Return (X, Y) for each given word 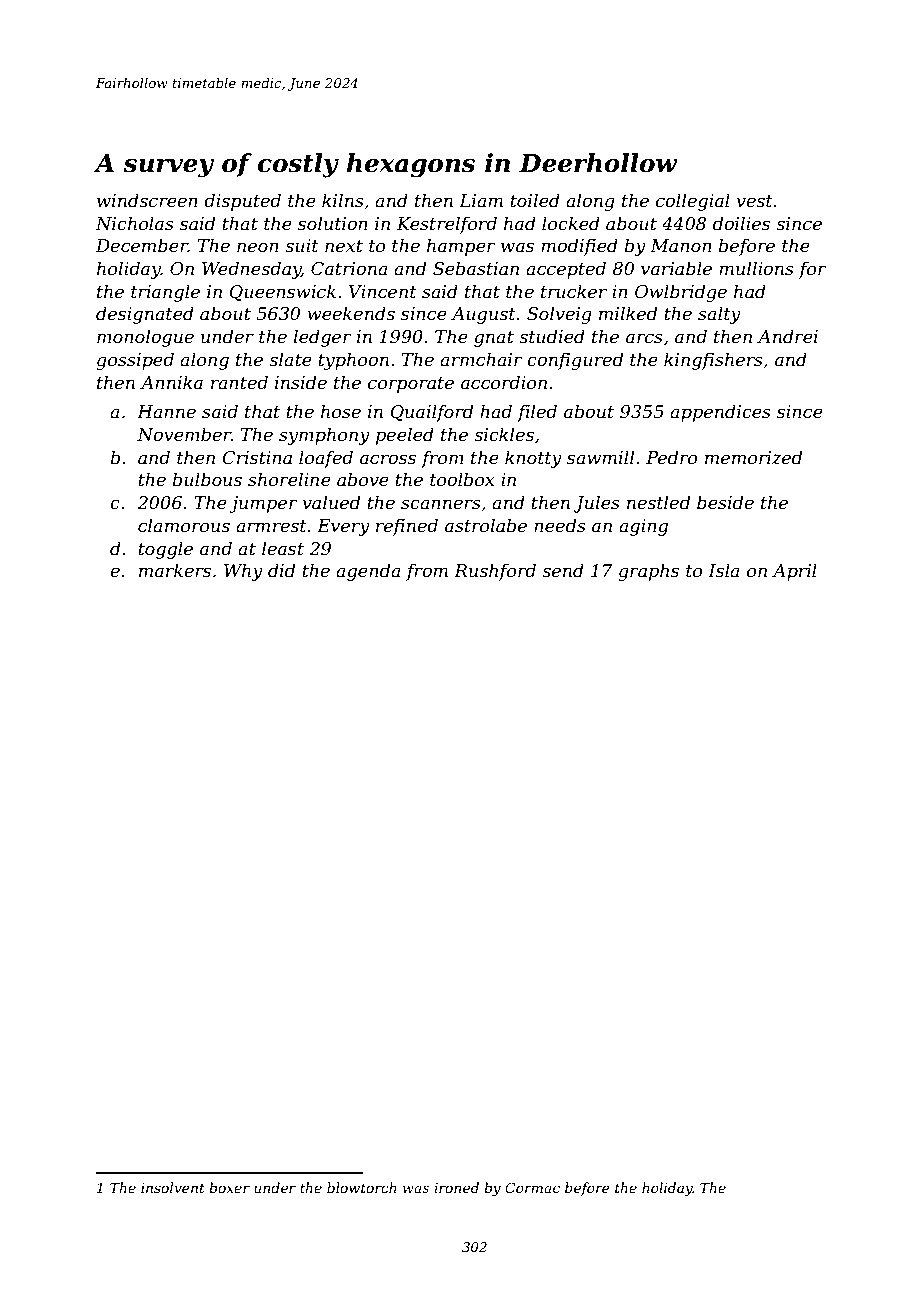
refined (407, 527)
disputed (242, 202)
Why (243, 572)
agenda (368, 572)
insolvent (173, 1187)
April (794, 572)
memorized (753, 457)
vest (754, 201)
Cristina (257, 457)
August (483, 315)
